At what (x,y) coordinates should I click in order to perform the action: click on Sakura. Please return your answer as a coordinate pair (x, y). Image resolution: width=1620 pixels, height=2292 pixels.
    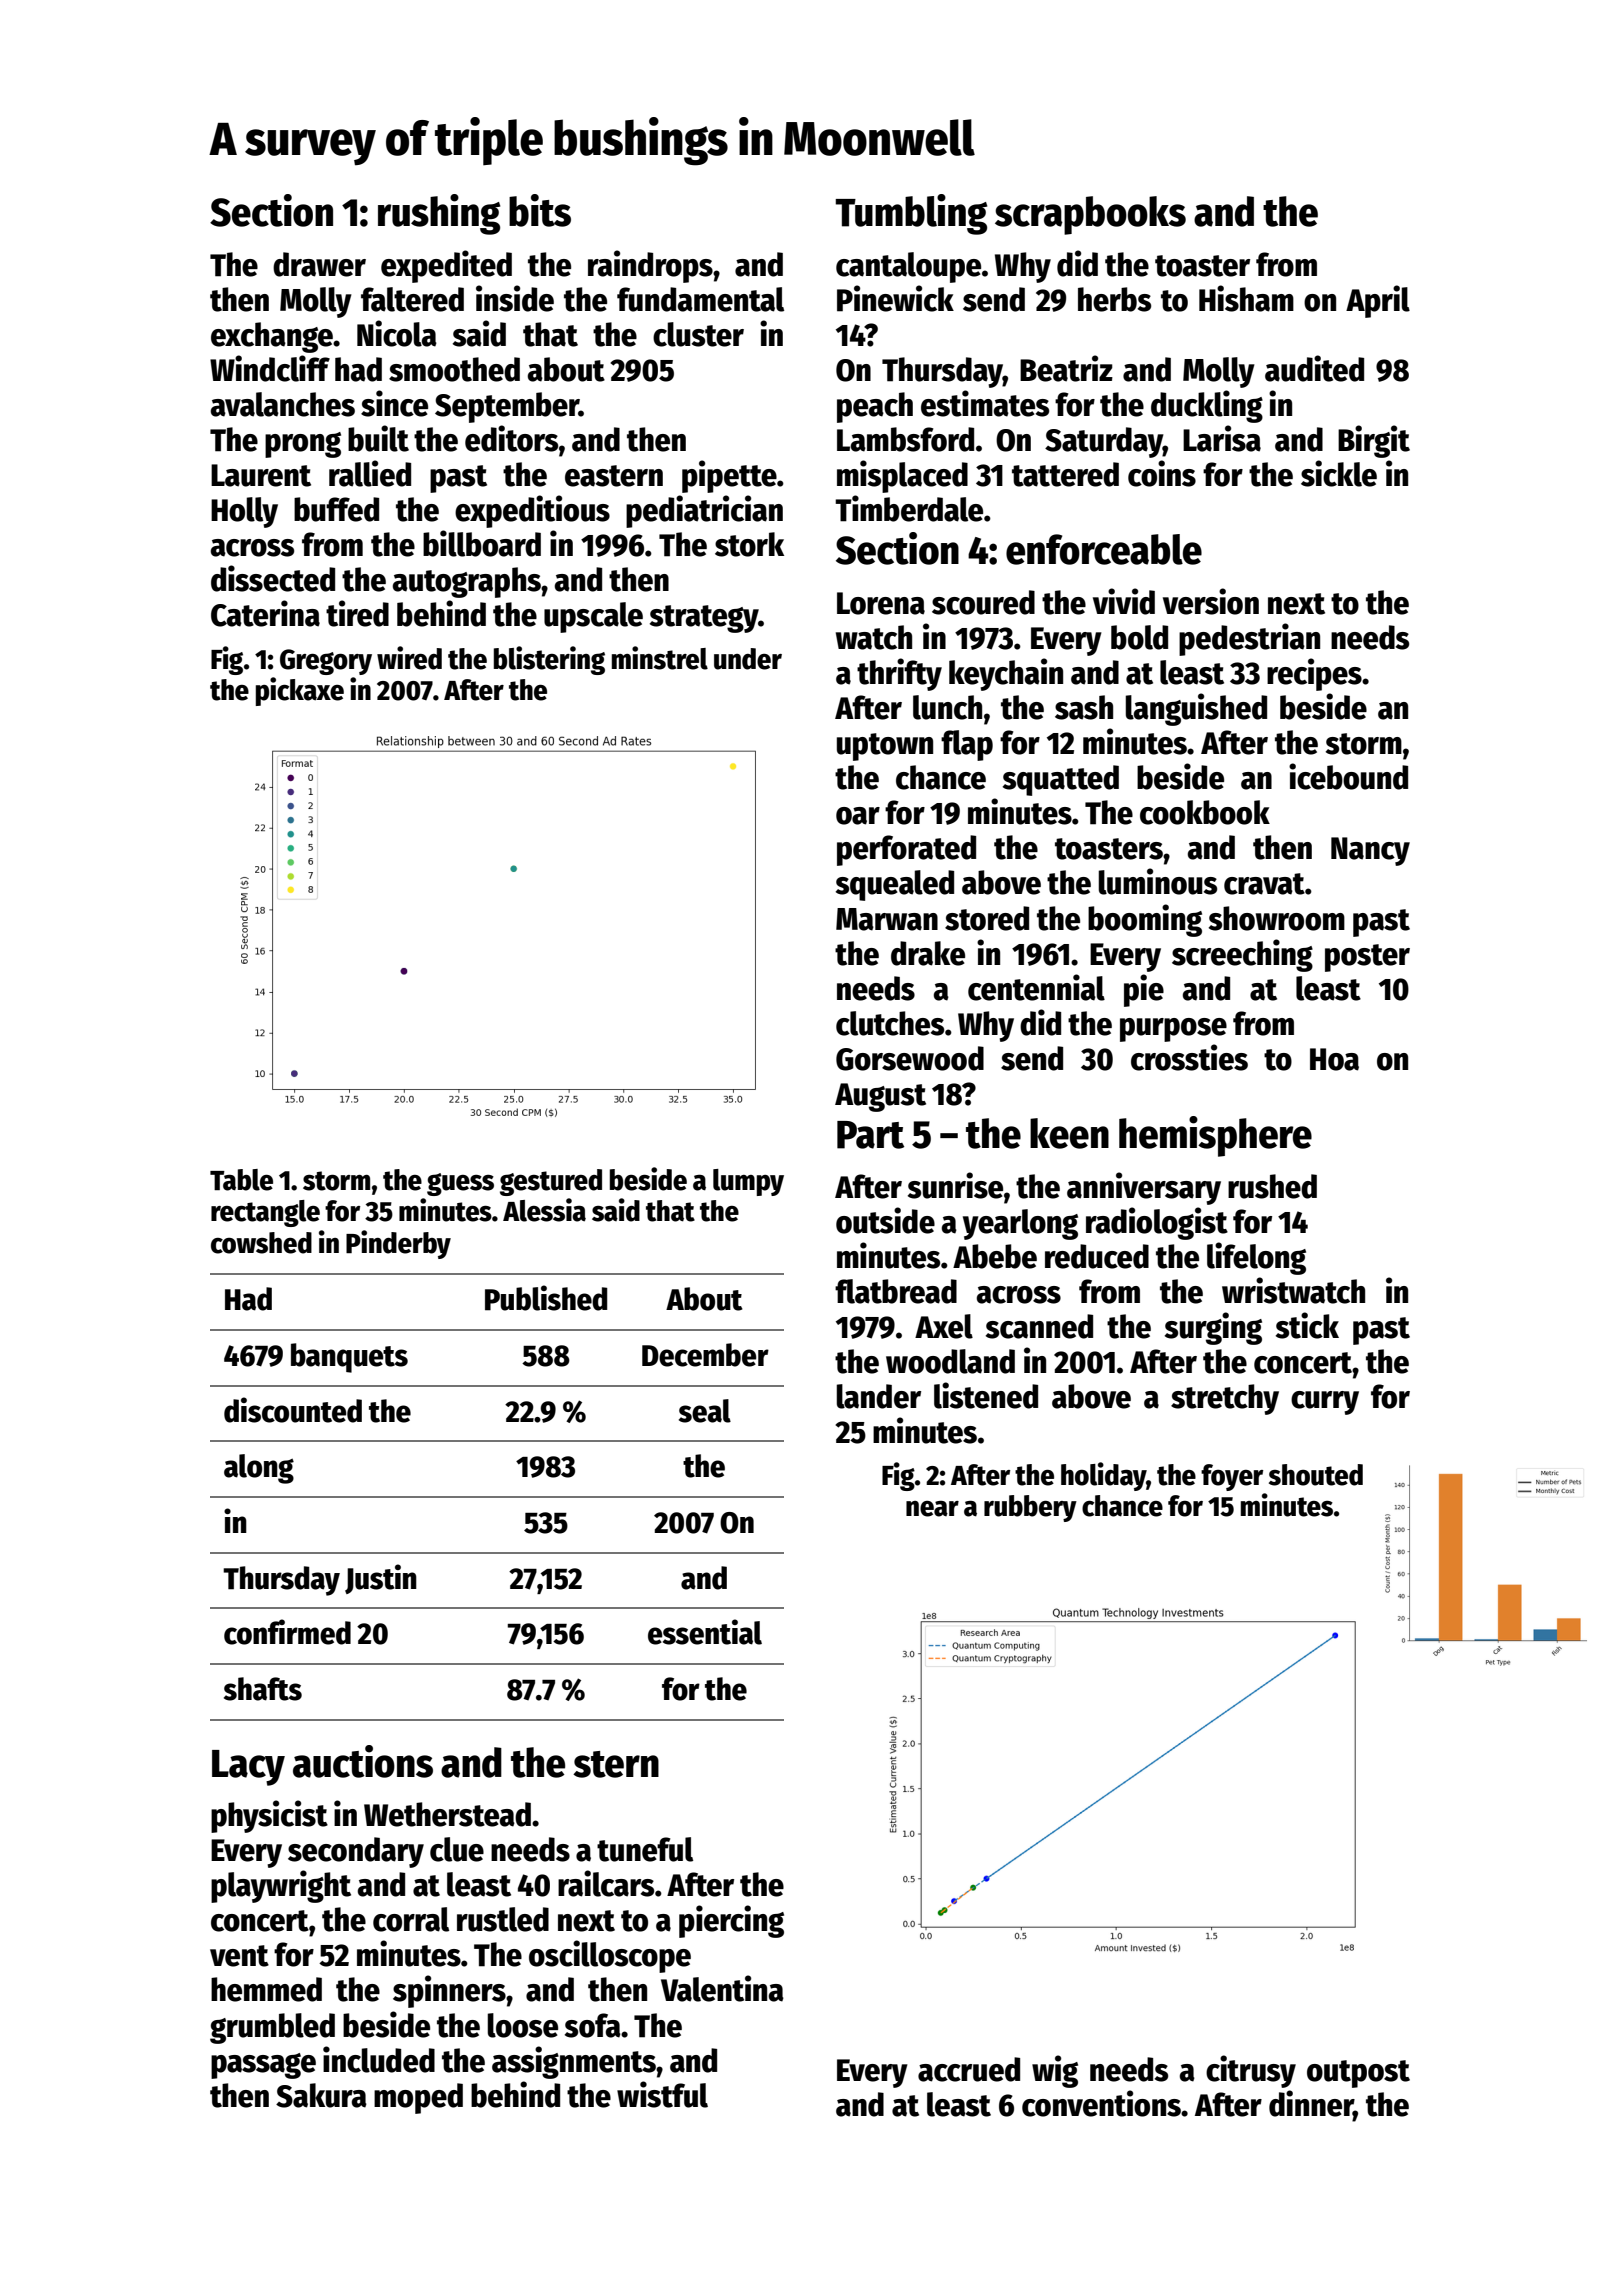
    Looking at the image, I should click on (321, 2095).
